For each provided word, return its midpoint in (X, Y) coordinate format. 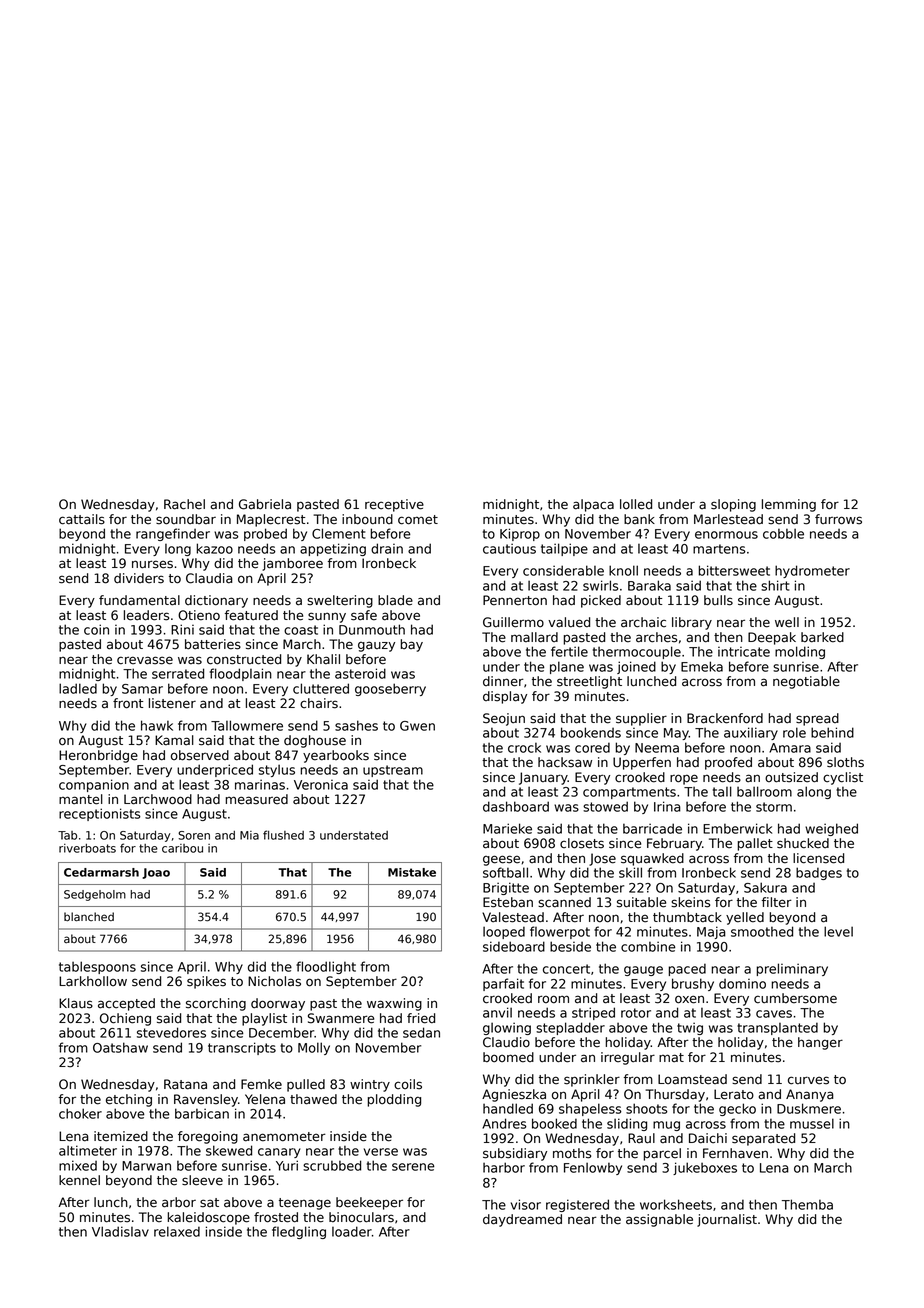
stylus (277, 770)
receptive (394, 505)
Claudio (506, 1042)
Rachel (184, 504)
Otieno (199, 615)
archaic (643, 622)
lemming (789, 505)
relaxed (177, 1231)
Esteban (508, 902)
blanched (89, 917)
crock (524, 748)
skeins (690, 902)
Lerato (734, 1094)
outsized (791, 777)
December (281, 1032)
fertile (569, 651)
